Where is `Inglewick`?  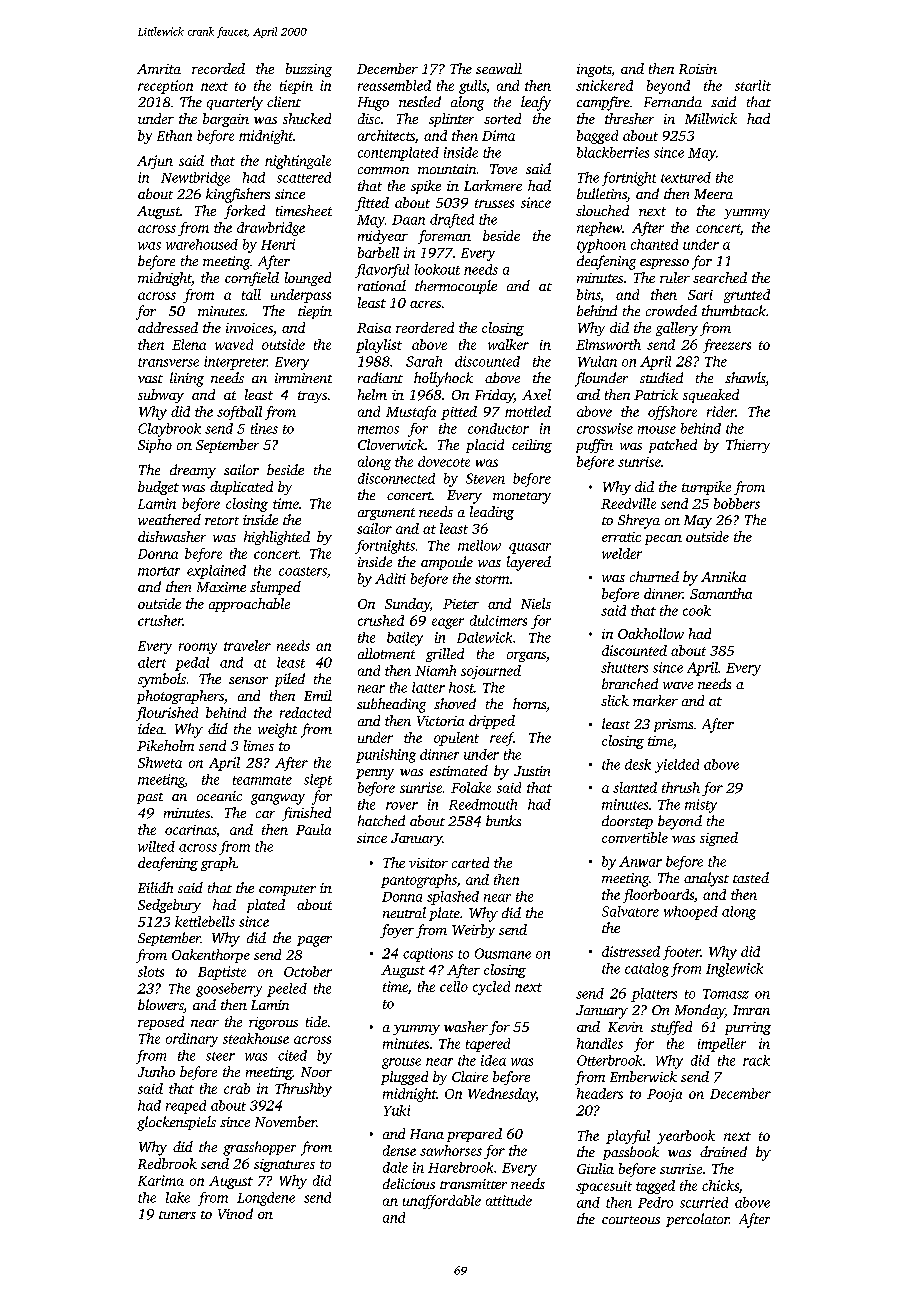
Inglewick is located at coordinates (734, 970).
